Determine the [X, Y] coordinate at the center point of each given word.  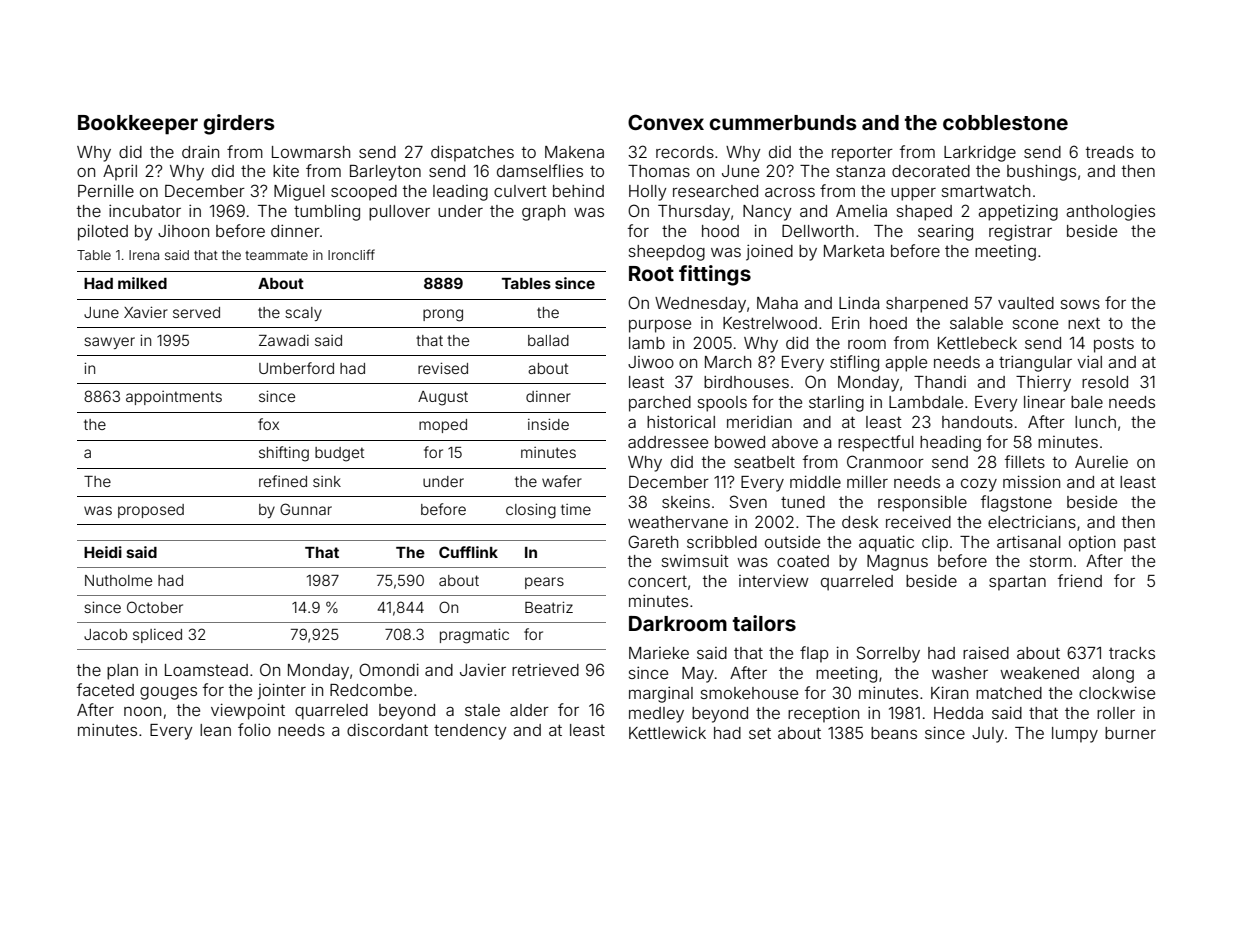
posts [1114, 345]
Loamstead [206, 670]
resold [1105, 382]
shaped [924, 213]
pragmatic [474, 636]
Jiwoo [651, 362]
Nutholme [118, 580]
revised [443, 368]
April [120, 172]
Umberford [296, 368]
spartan [1017, 583]
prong [443, 315]
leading [460, 193]
